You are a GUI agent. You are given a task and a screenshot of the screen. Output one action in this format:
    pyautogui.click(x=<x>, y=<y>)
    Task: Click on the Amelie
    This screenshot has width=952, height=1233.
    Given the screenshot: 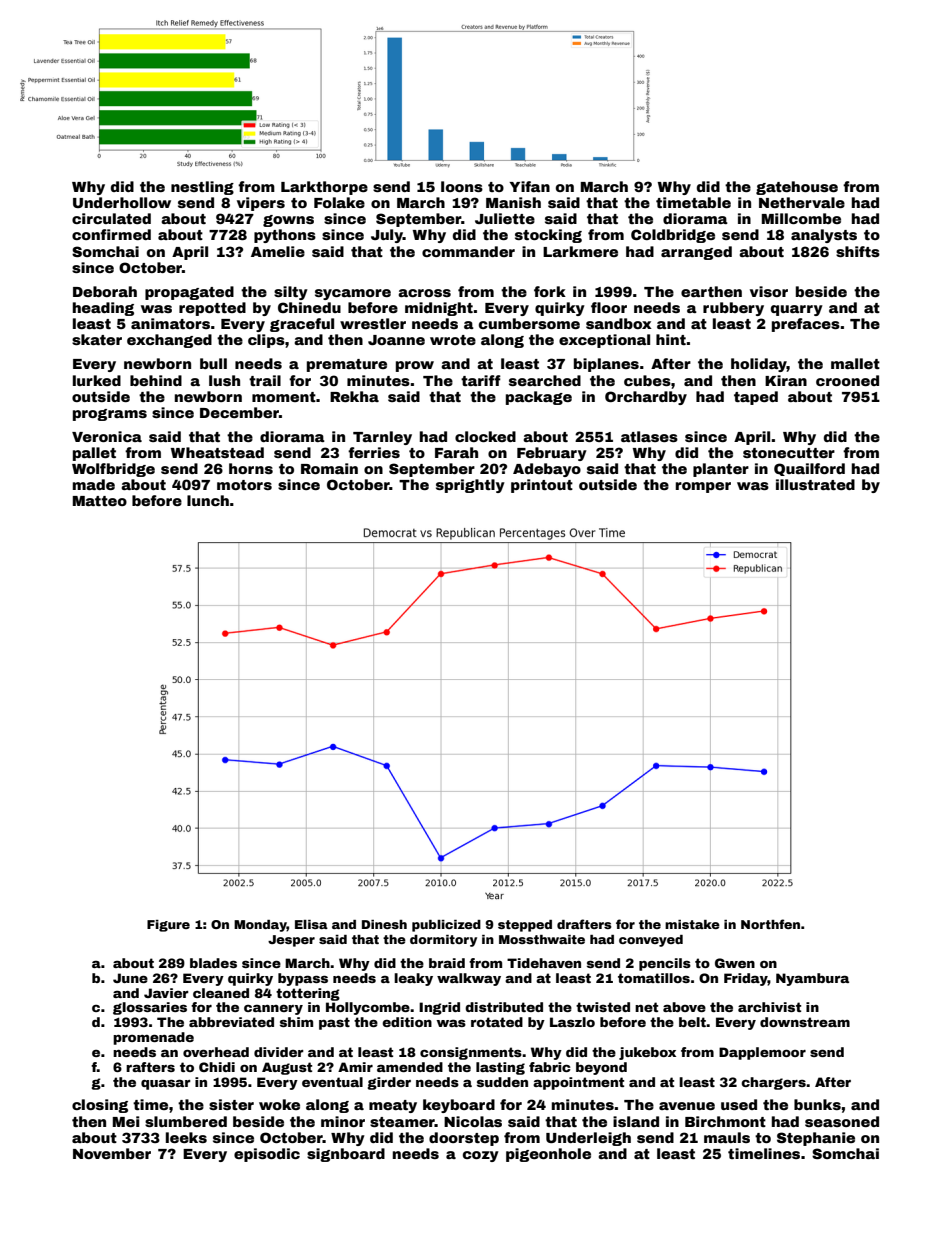 What is the action you would take?
    pyautogui.click(x=278, y=251)
